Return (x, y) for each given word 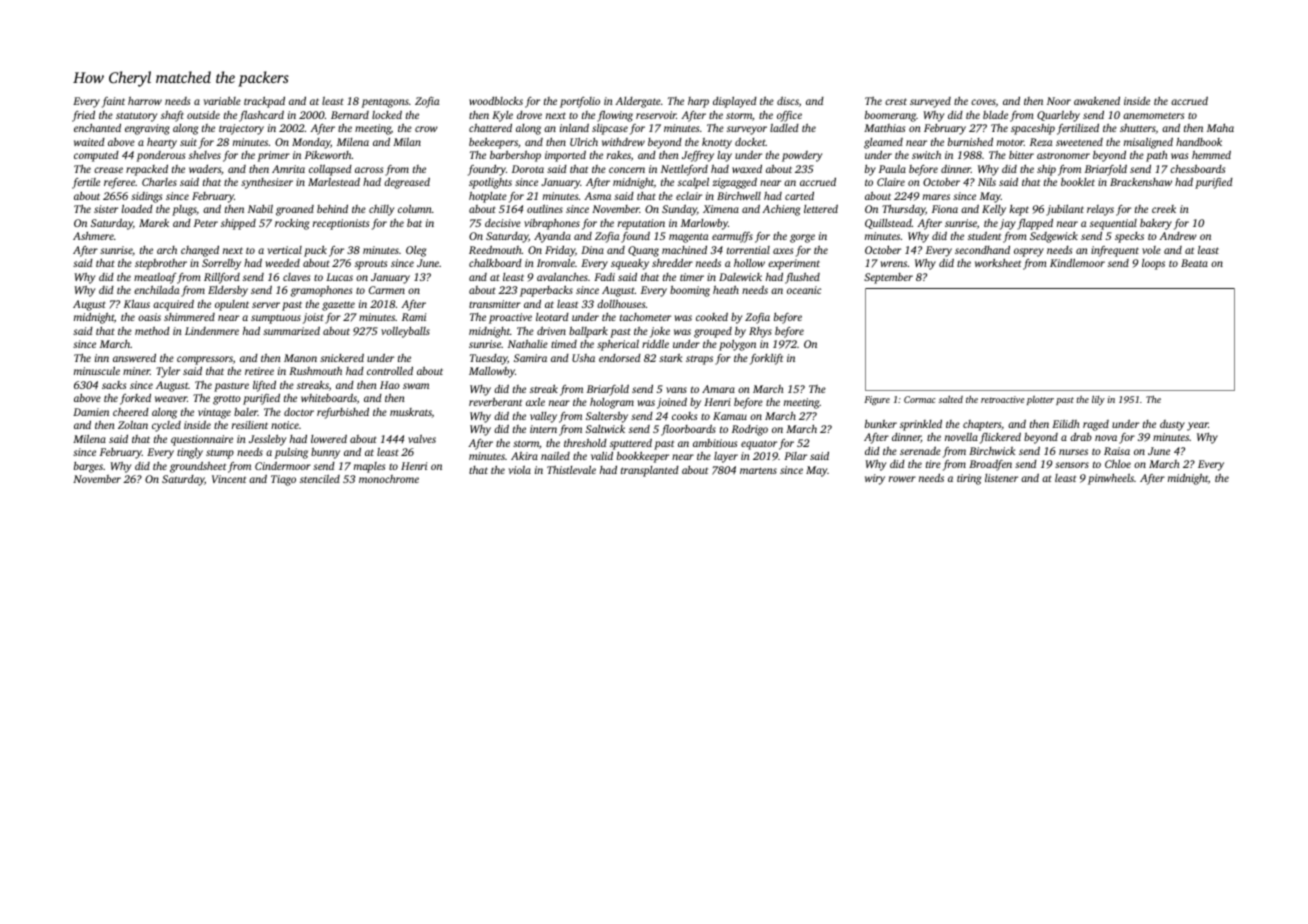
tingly (190, 453)
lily (1098, 400)
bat (414, 223)
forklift (766, 359)
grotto (227, 400)
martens (758, 470)
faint (113, 102)
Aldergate (638, 102)
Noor (1059, 101)
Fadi (604, 276)
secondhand (982, 250)
